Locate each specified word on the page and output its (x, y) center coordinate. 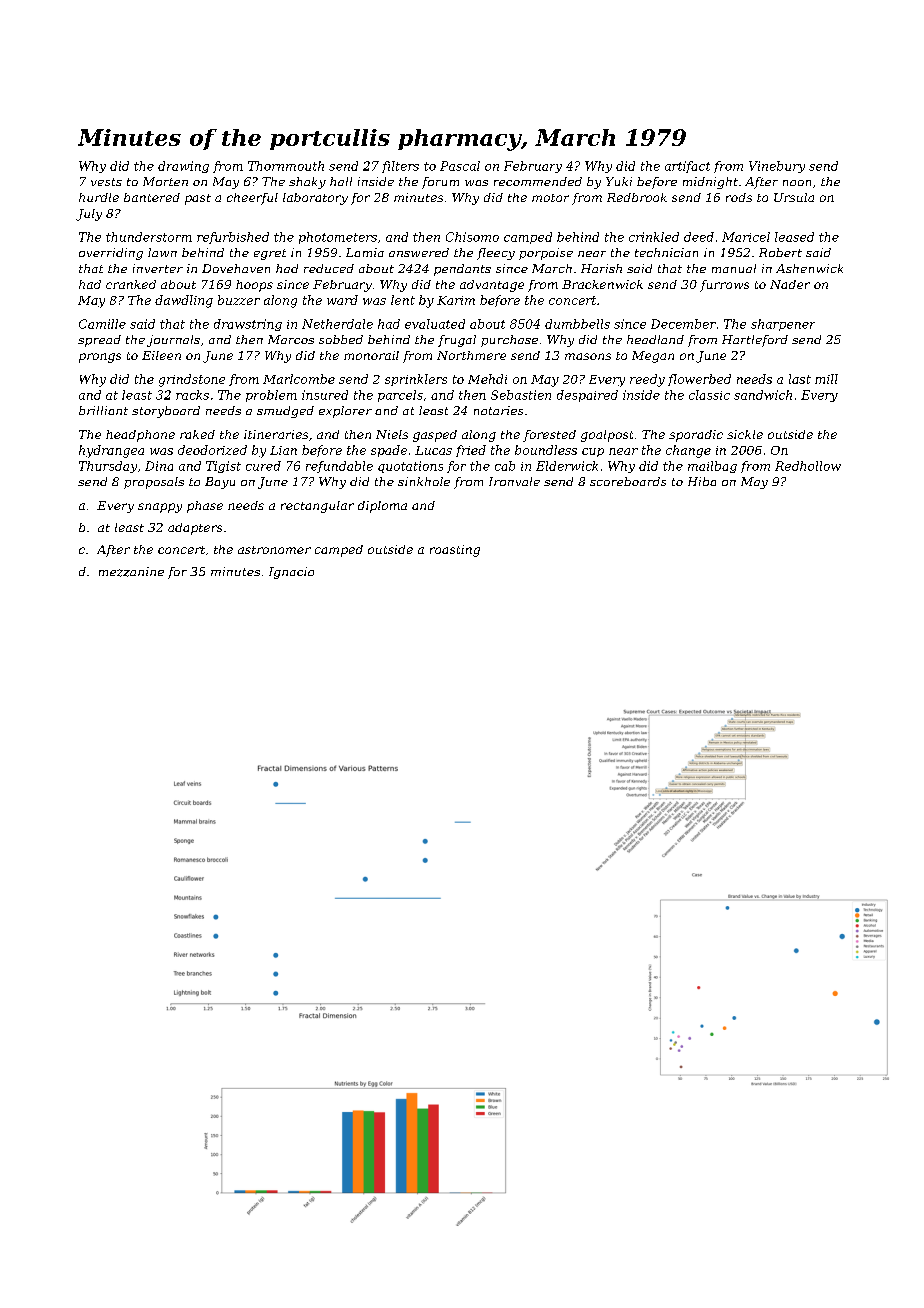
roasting (455, 551)
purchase (509, 341)
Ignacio (291, 573)
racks (192, 395)
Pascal (460, 166)
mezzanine (131, 572)
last (800, 379)
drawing (183, 167)
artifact (687, 167)
